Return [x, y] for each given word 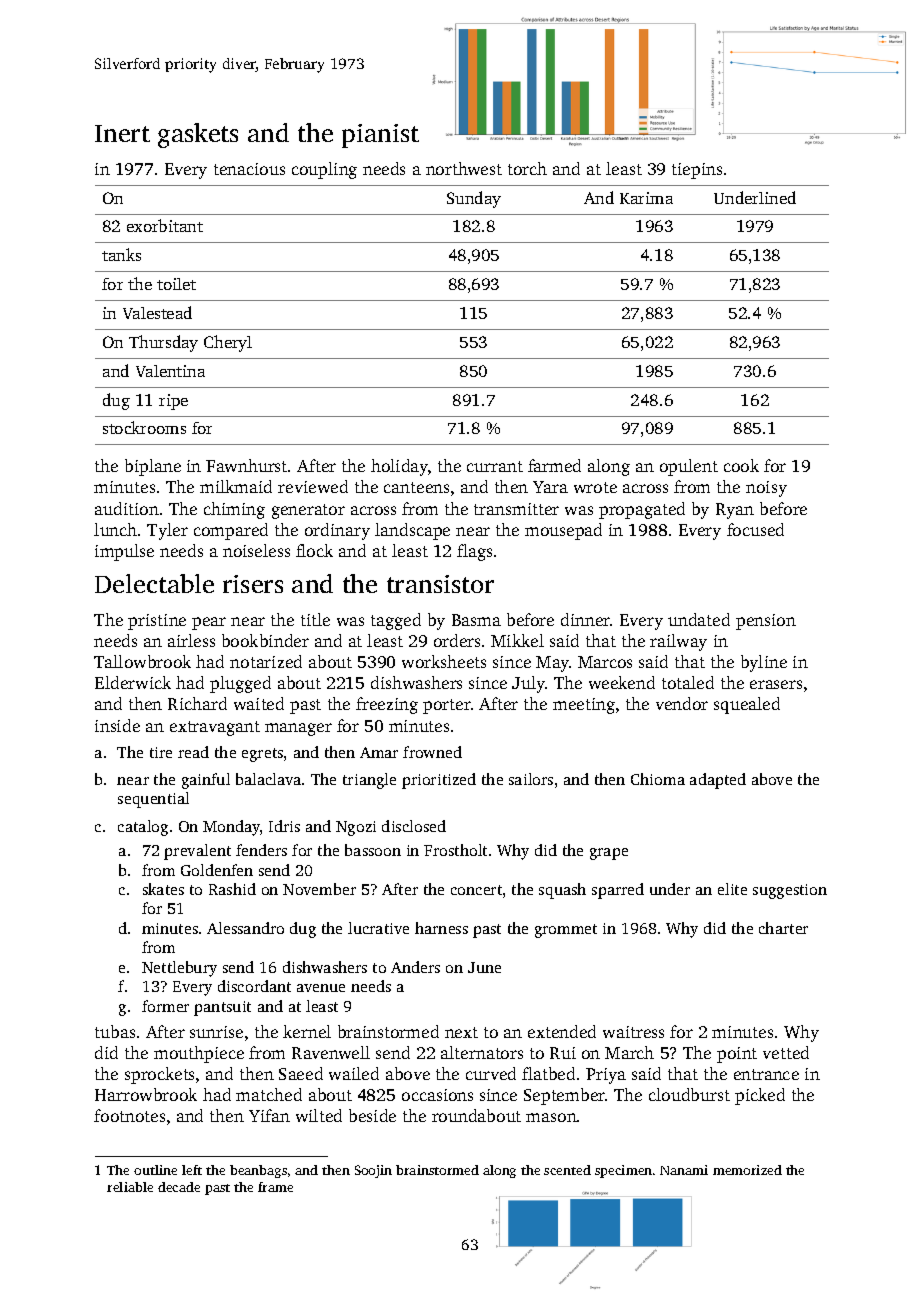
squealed [747, 705]
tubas [115, 1031]
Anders [415, 967]
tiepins [697, 171]
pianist [380, 136]
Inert [122, 133]
